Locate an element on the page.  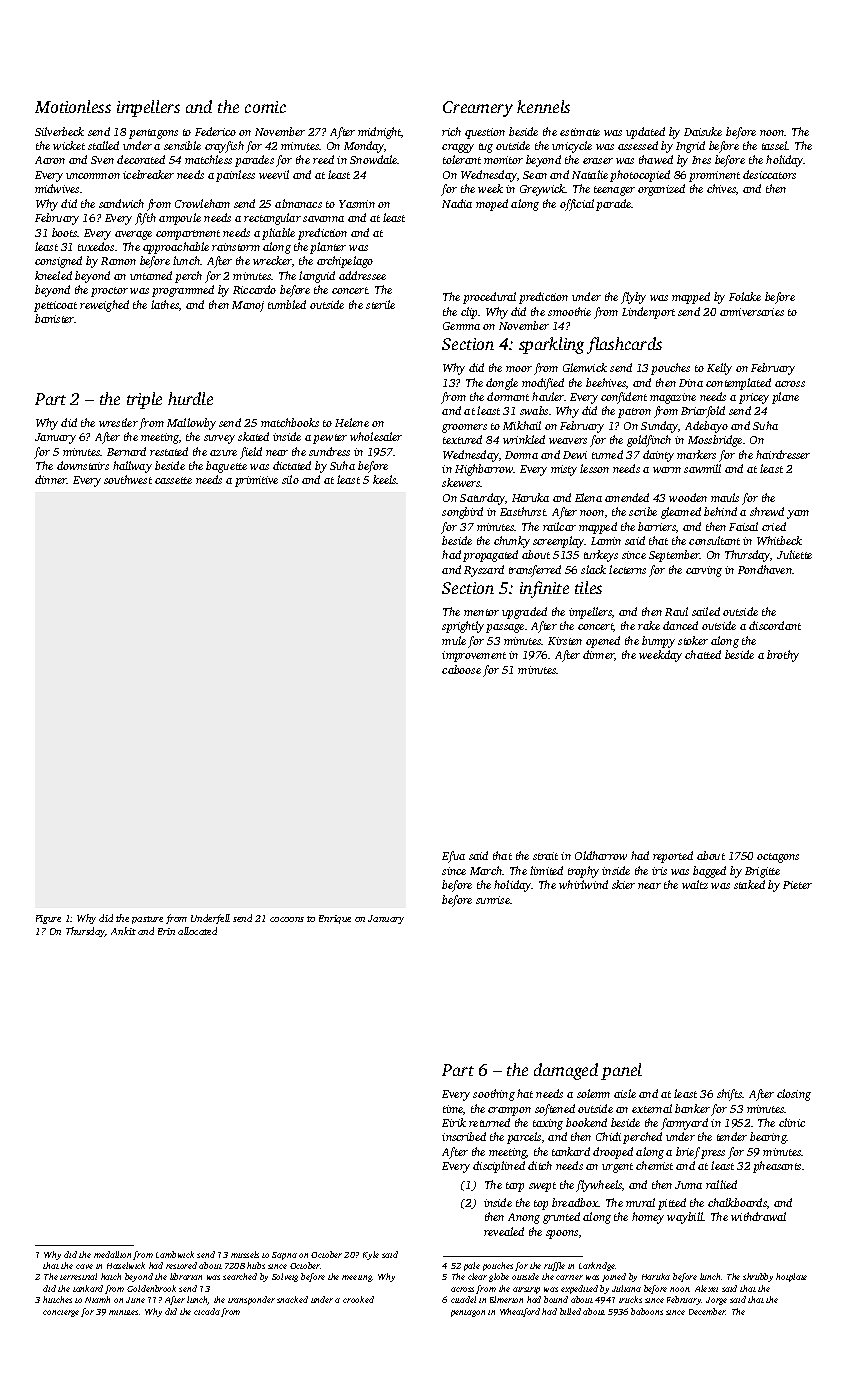
Daisuke is located at coordinates (703, 131).
